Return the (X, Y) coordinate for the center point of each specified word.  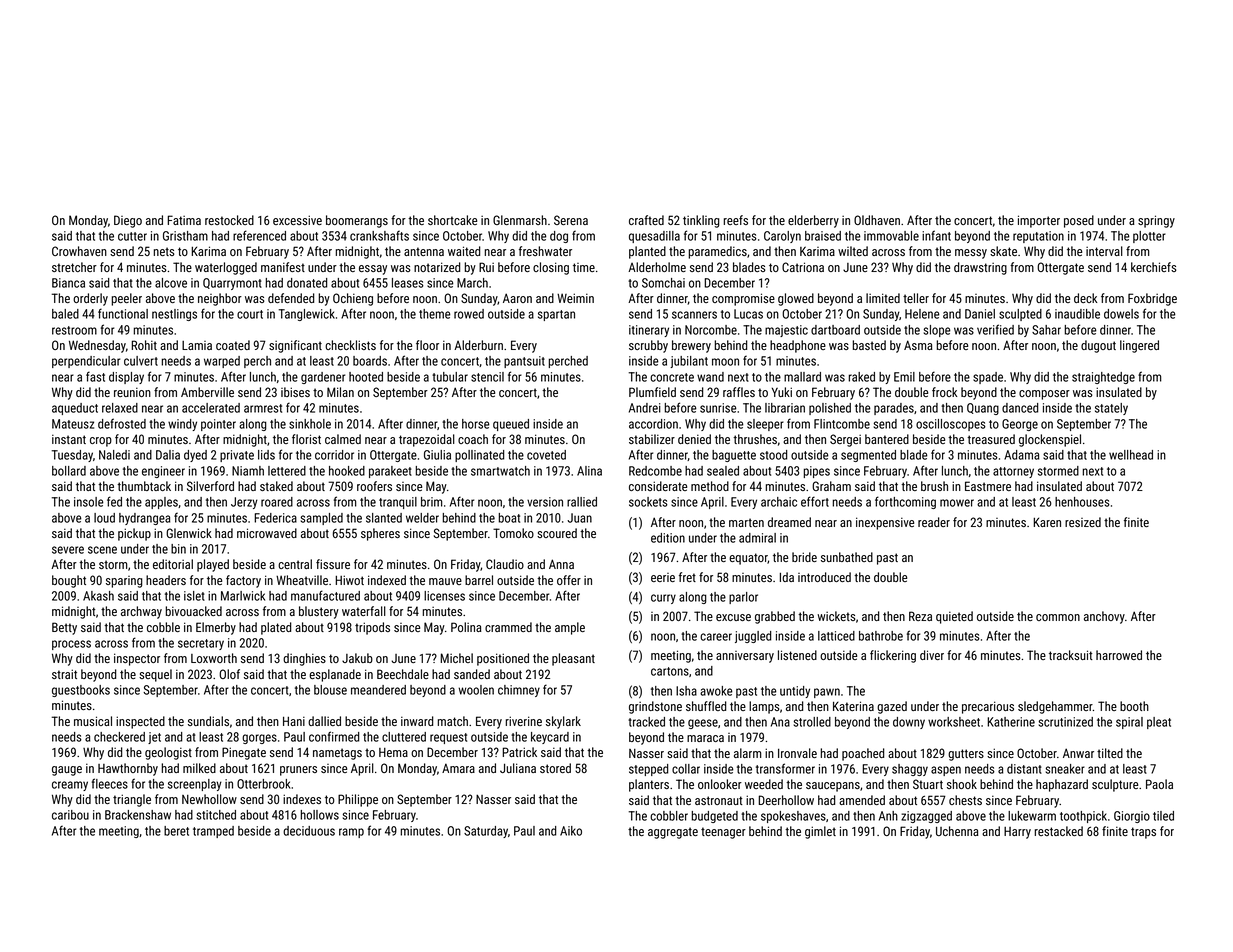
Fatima (184, 220)
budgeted (715, 817)
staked (276, 486)
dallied (324, 721)
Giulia (437, 455)
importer (1039, 221)
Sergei (845, 440)
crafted (646, 220)
